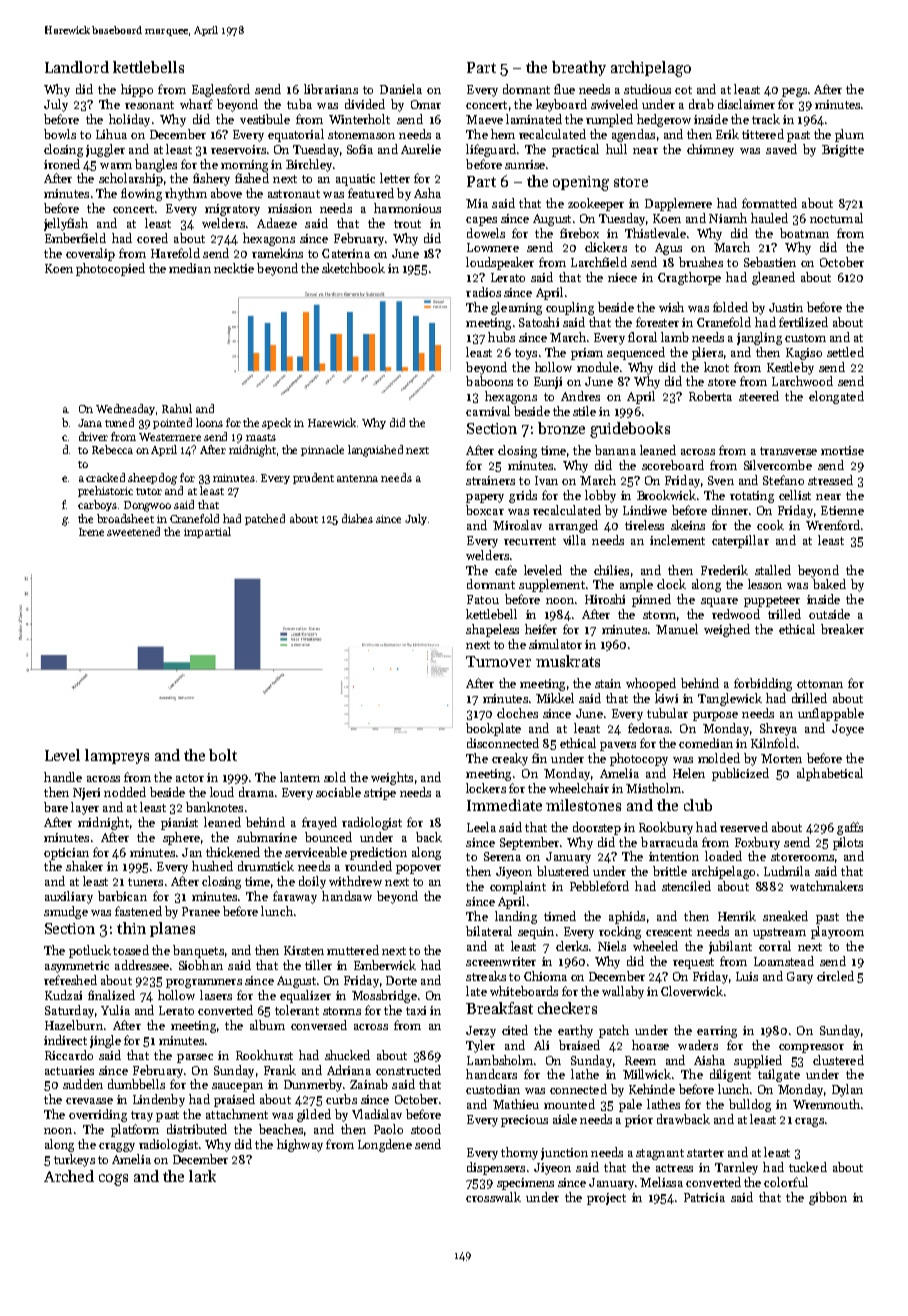  What do you see at coordinates (264, 1055) in the document?
I see `Rookhurst` at bounding box center [264, 1055].
